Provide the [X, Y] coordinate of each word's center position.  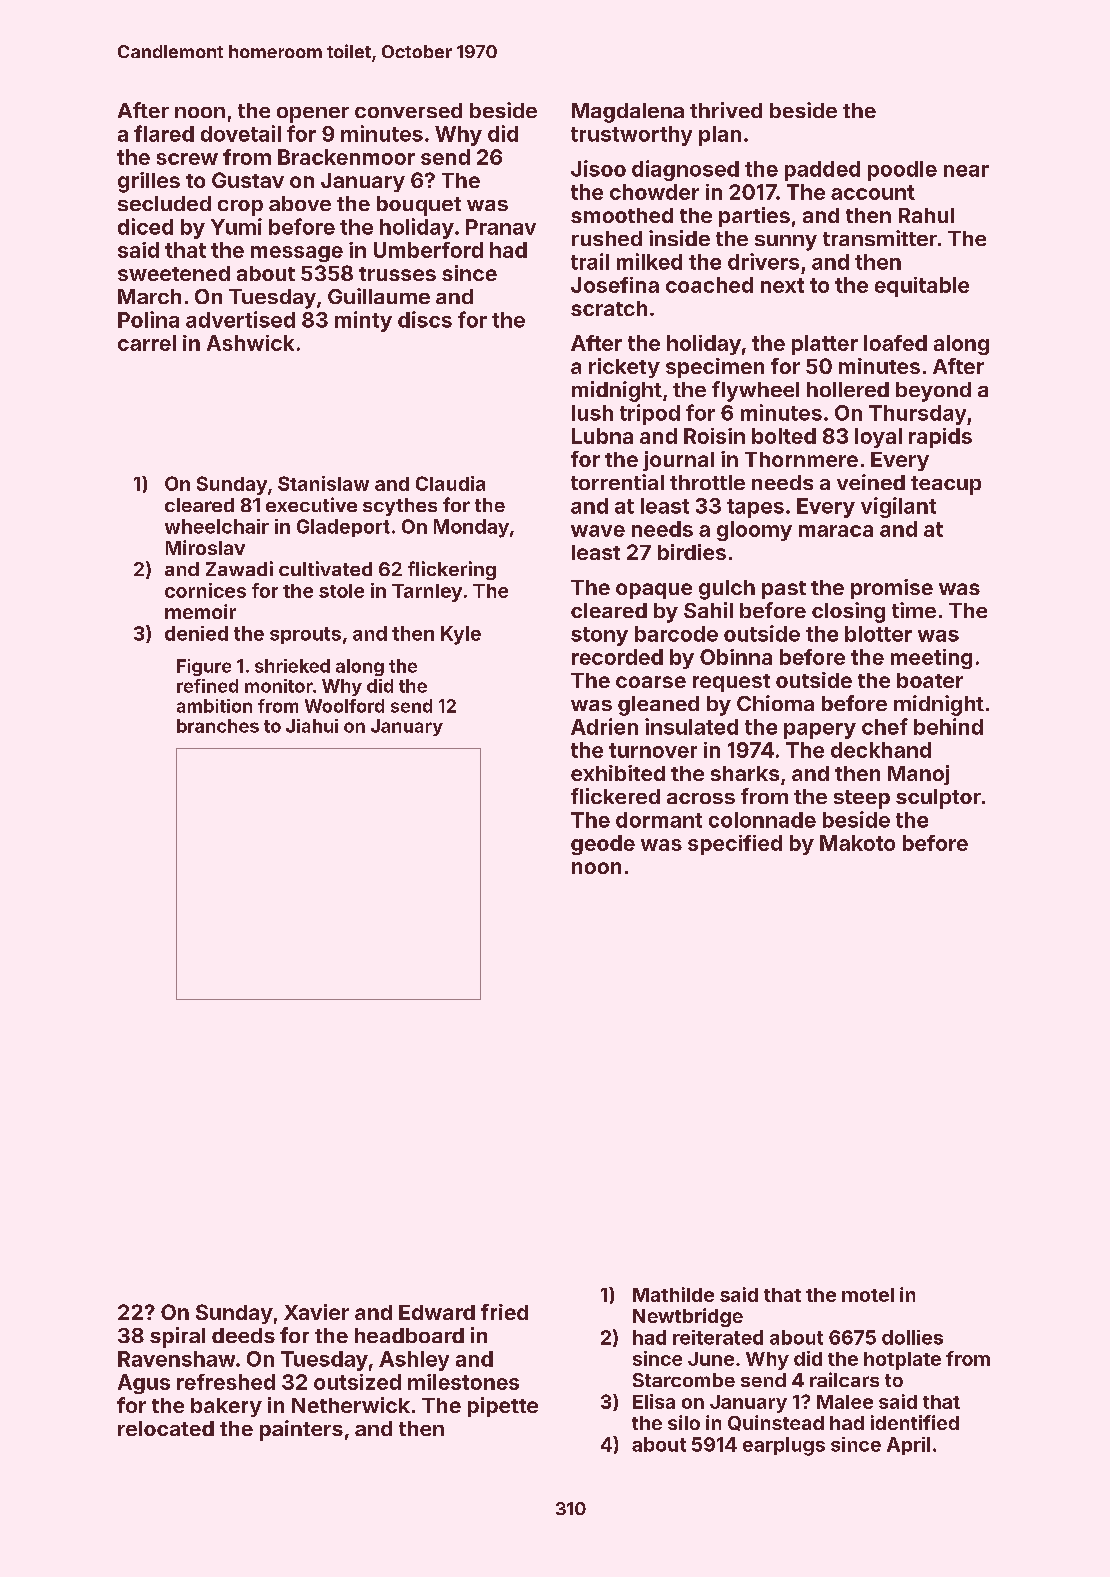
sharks [745, 773]
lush [592, 413]
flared [164, 133]
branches [218, 726]
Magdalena [628, 113]
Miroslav [205, 547]
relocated [166, 1428]
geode [603, 845]
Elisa [654, 1401]
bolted [784, 436]
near [966, 171]
